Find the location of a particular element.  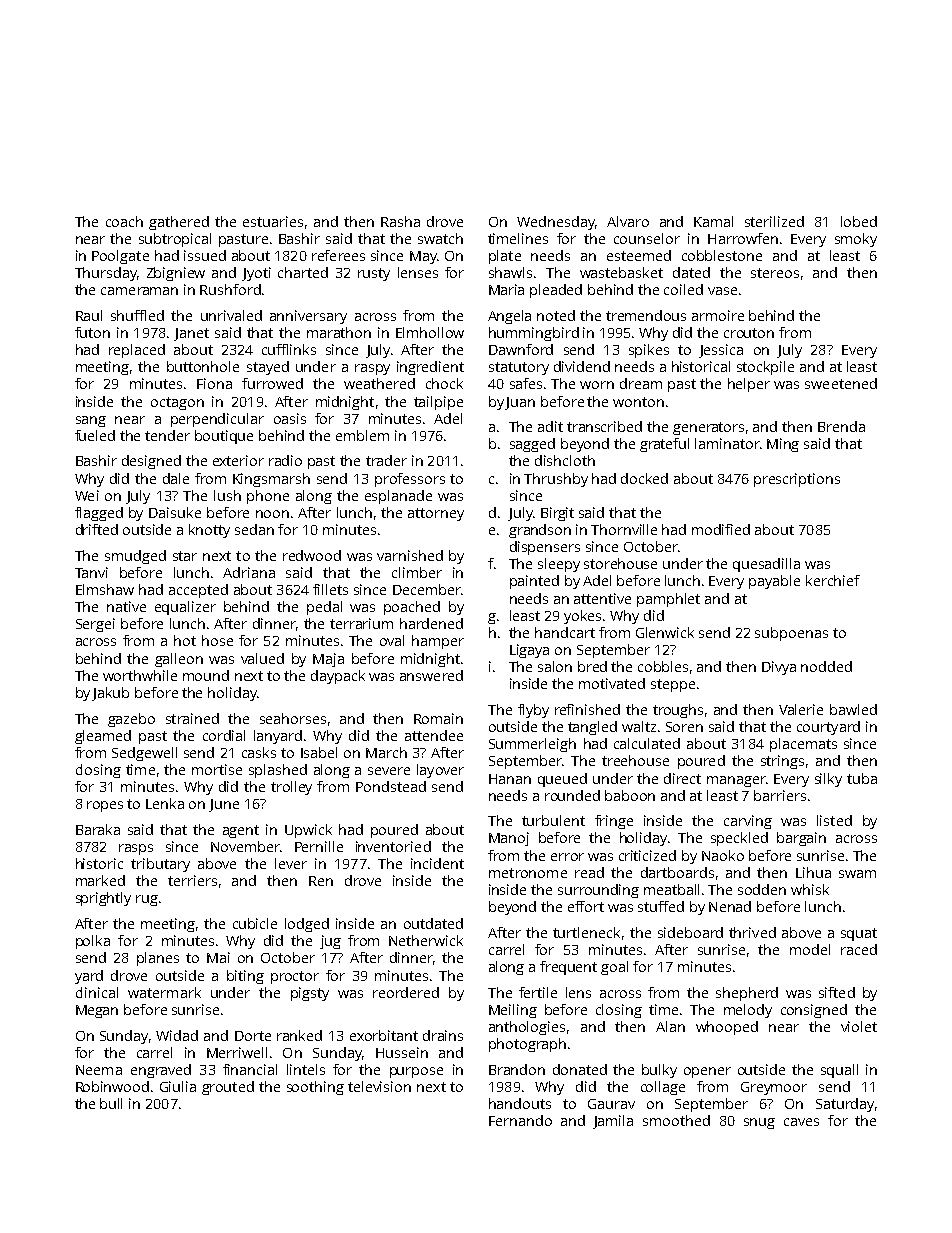

Manoj is located at coordinates (509, 839).
